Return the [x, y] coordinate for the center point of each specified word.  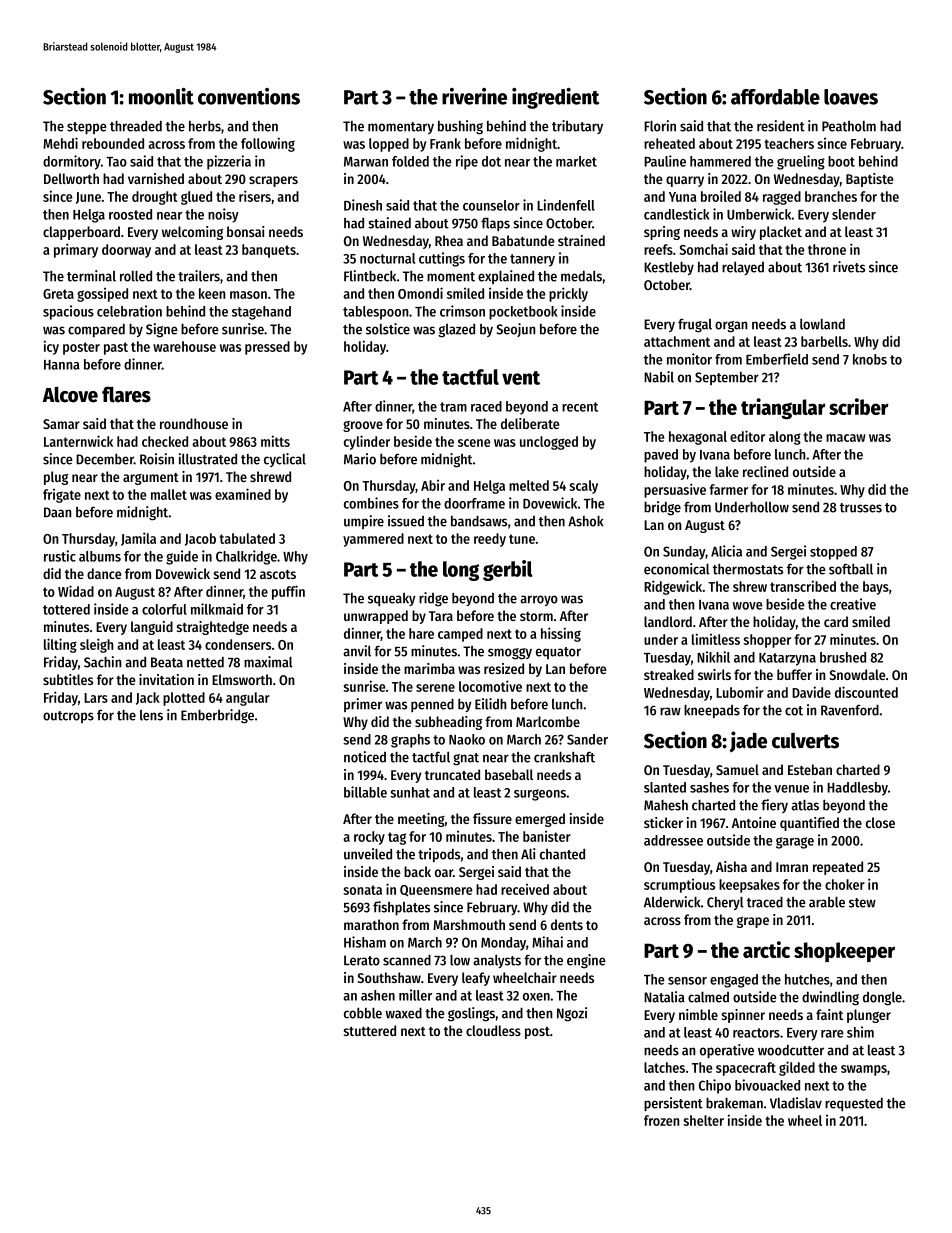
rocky [369, 838]
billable [365, 792]
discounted [866, 692]
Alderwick [672, 902]
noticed [365, 757]
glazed [456, 331]
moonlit [161, 96]
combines [371, 503]
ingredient [556, 98]
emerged [540, 820]
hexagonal [698, 438]
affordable [775, 97]
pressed [267, 348]
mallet [169, 494]
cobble [363, 1013]
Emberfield [777, 359]
